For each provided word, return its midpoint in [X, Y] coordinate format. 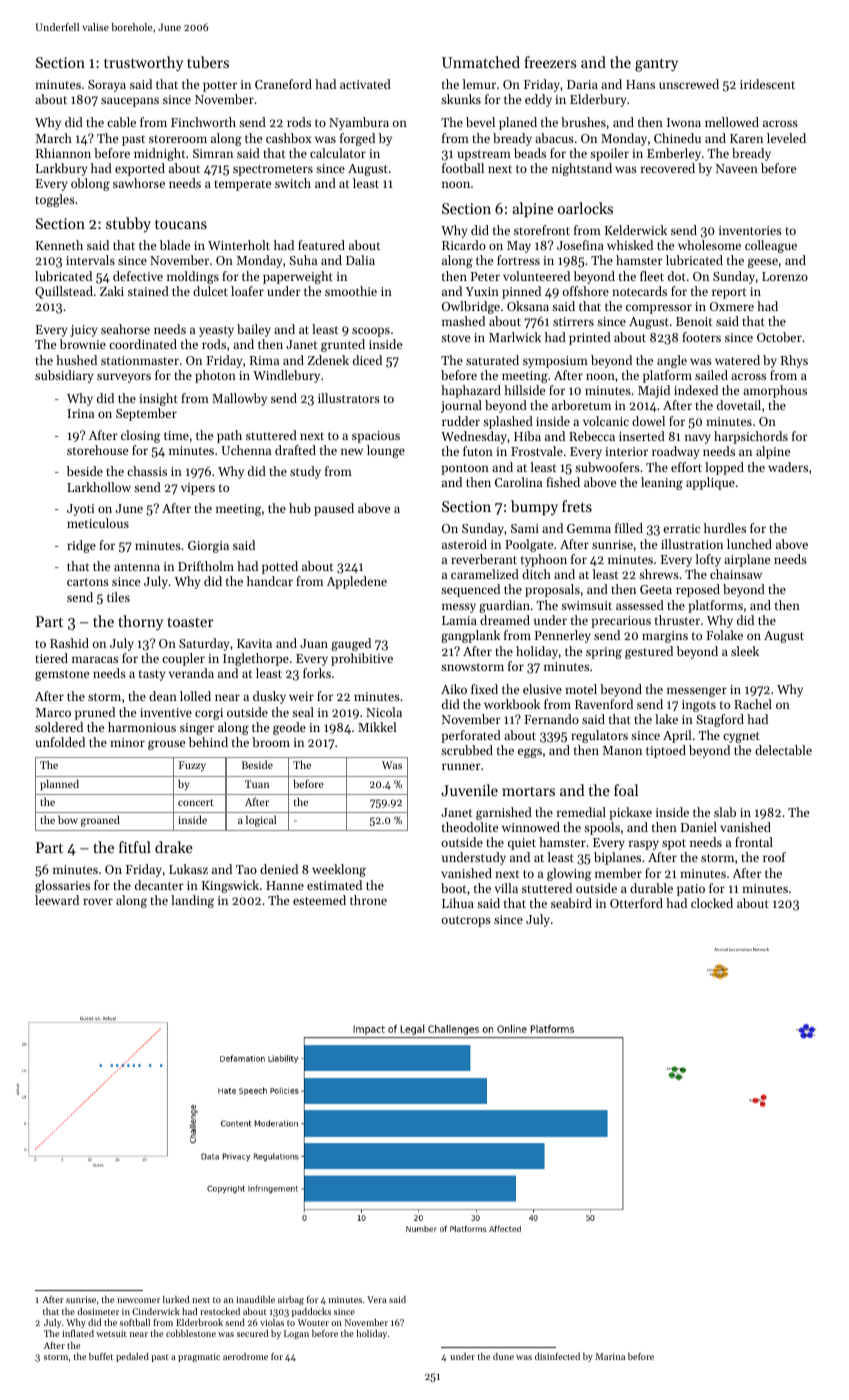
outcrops [466, 921]
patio [691, 890]
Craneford [283, 84]
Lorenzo [785, 276]
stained [148, 291]
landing [192, 901]
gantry [656, 65]
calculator [338, 153]
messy [459, 608]
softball [135, 1322]
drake [174, 847]
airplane [747, 560]
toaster [190, 622]
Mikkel [377, 727]
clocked [712, 903]
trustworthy [143, 64]
